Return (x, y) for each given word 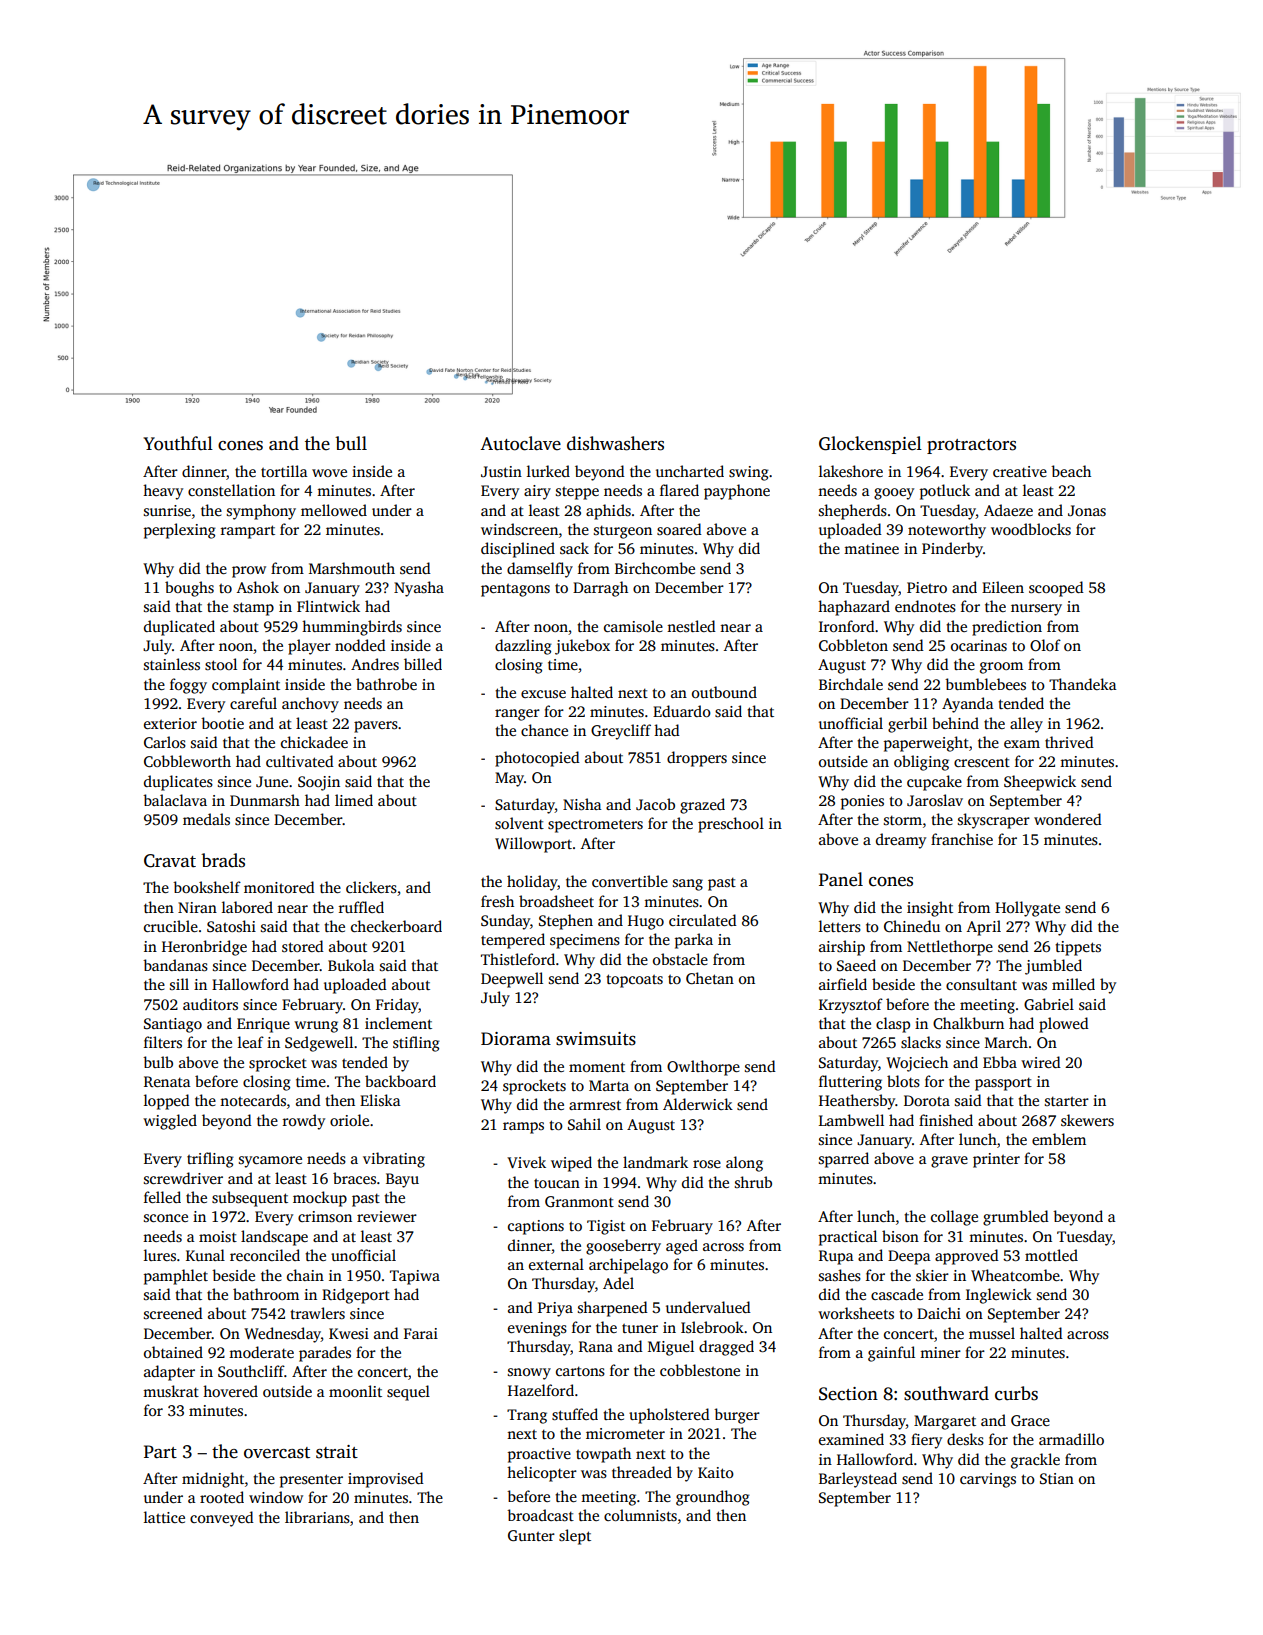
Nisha (582, 804)
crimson (325, 1216)
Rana (596, 1346)
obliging (921, 763)
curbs (1016, 1393)
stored (303, 946)
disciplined (518, 550)
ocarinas (979, 645)
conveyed (222, 1519)
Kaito (716, 1472)
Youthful (178, 443)
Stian (1057, 1478)
